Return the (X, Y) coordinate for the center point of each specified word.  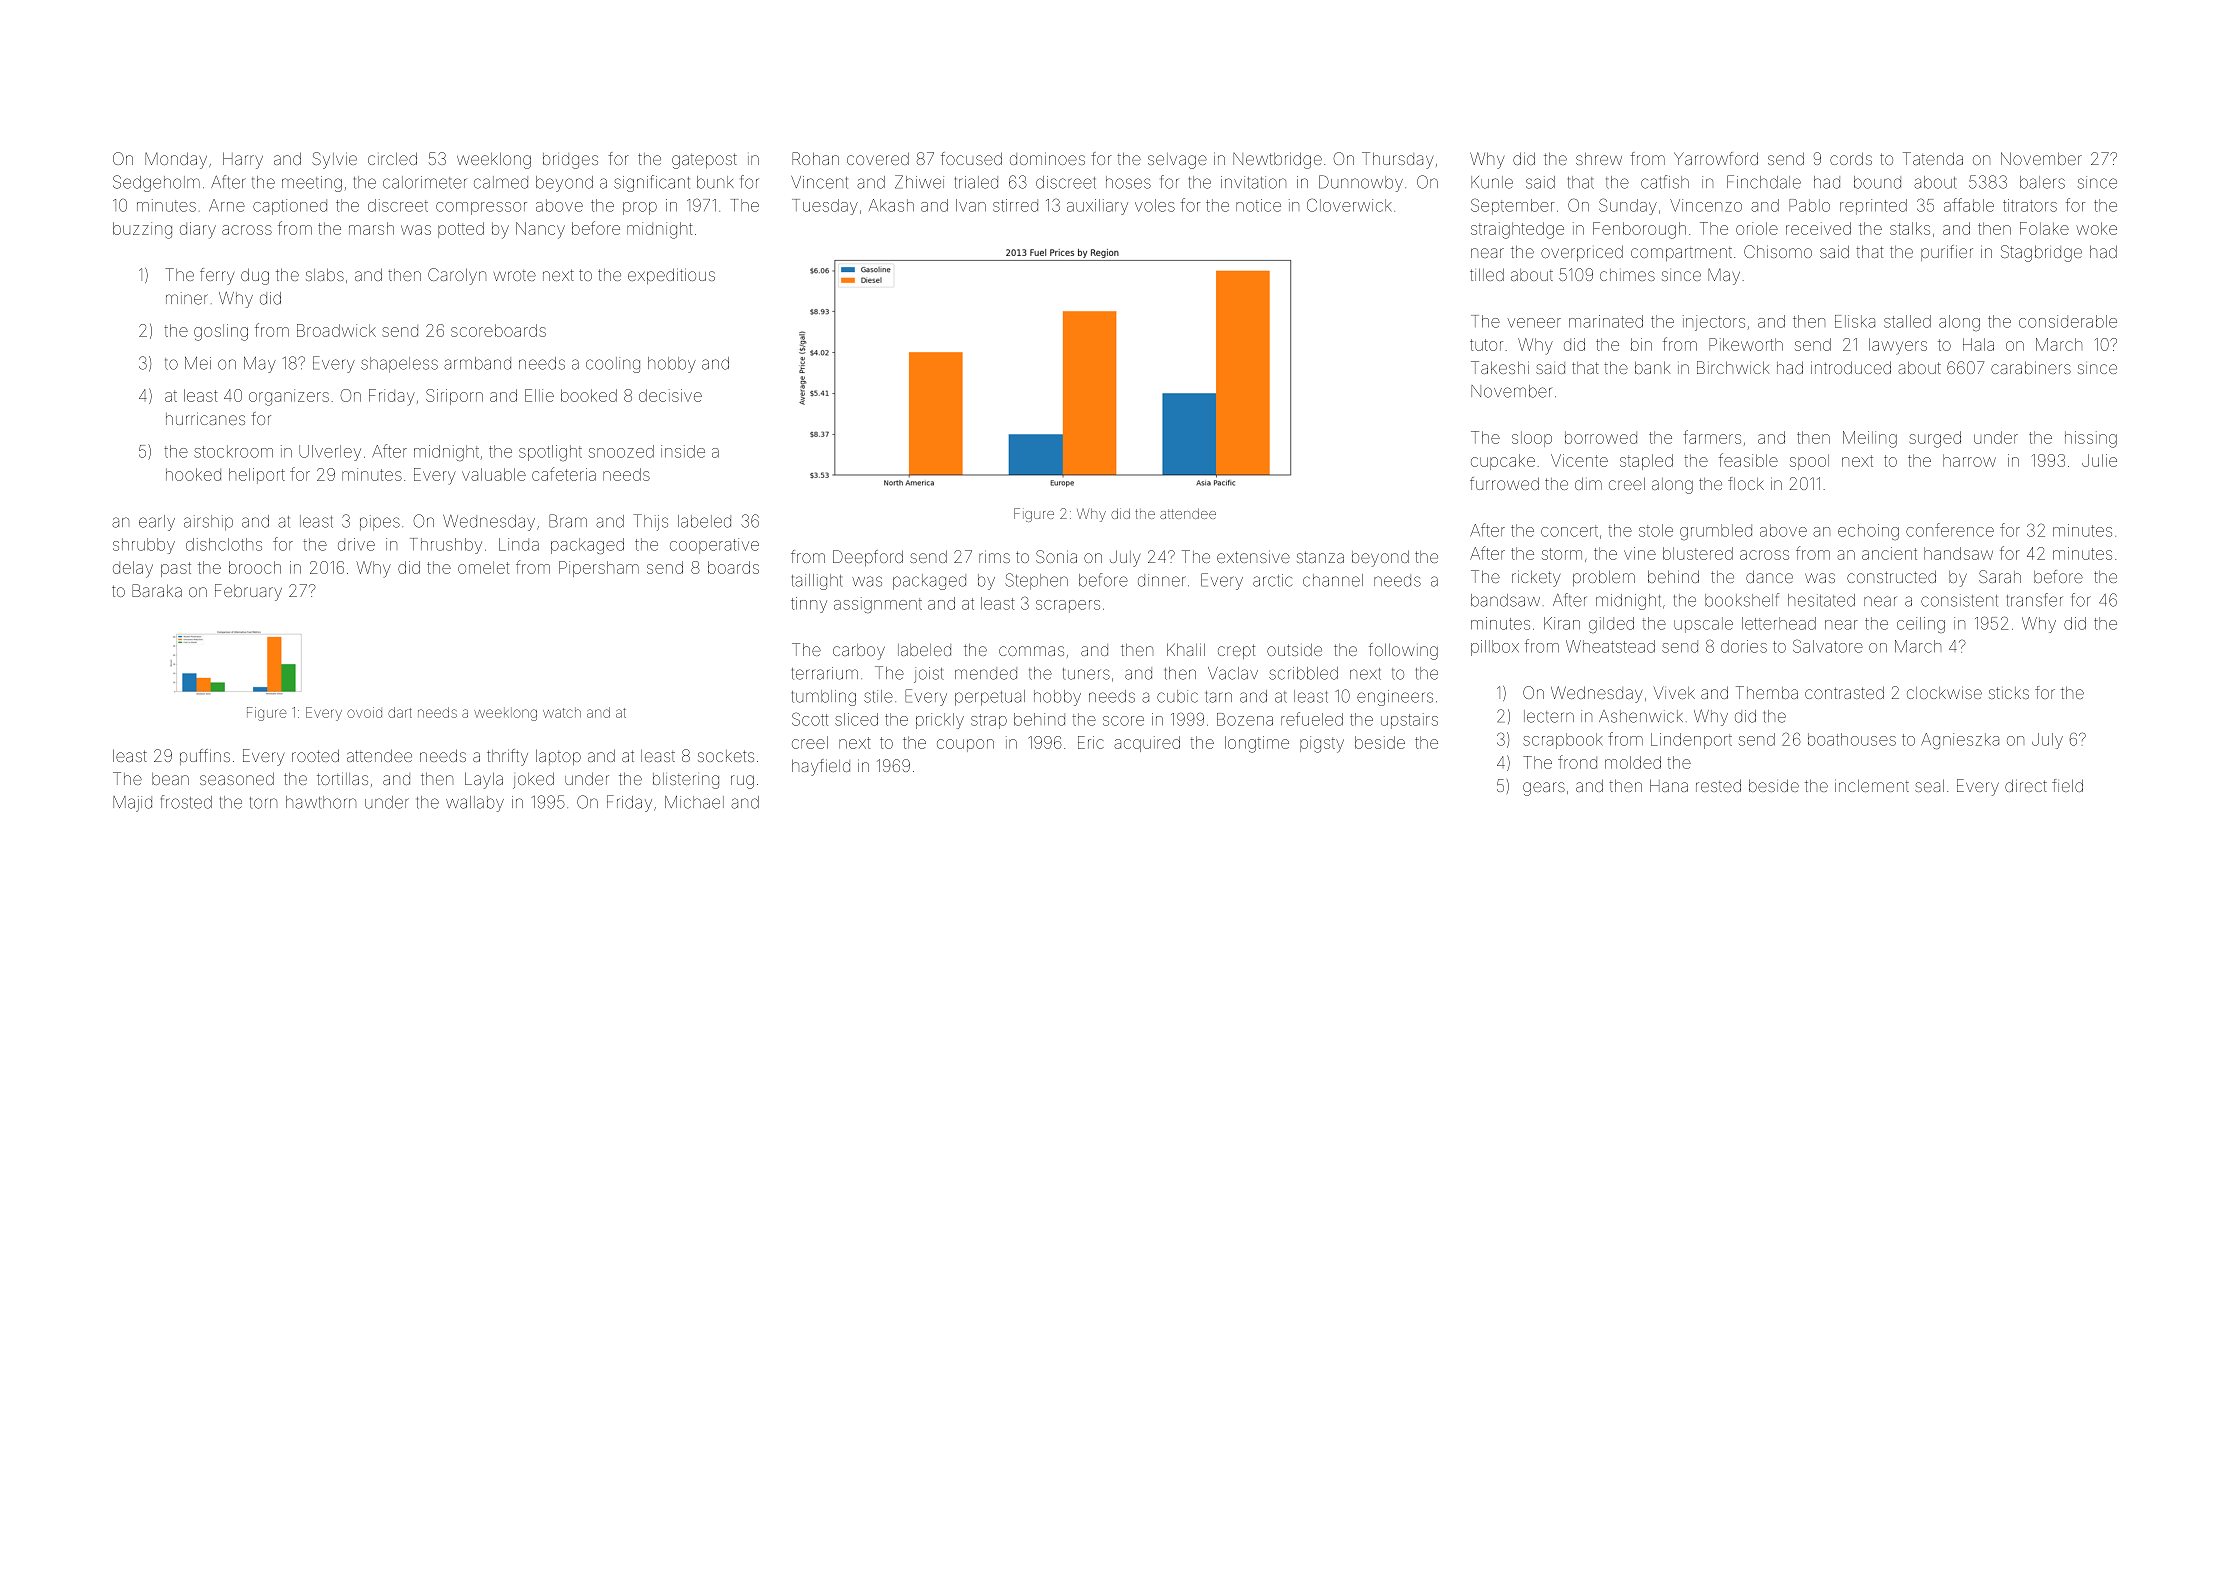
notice (1258, 205)
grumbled (1716, 532)
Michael (694, 802)
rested (1718, 786)
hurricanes (205, 418)
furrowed (1504, 483)
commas (1031, 651)
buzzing (142, 230)
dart (400, 712)
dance (1769, 577)
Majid (132, 804)
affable (1969, 205)
